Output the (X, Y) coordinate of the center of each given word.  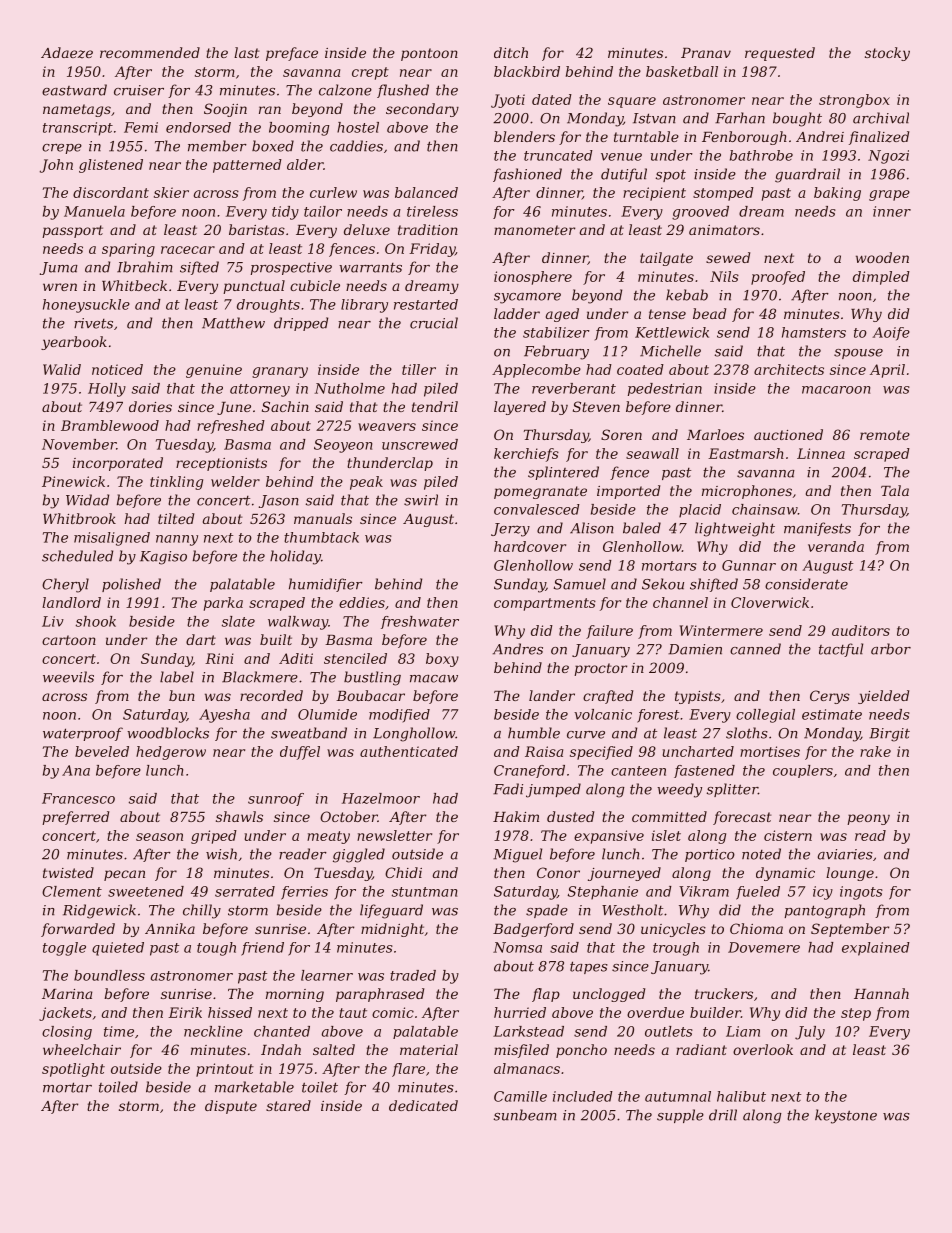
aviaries (845, 854)
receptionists (221, 464)
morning (295, 995)
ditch (511, 52)
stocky (887, 54)
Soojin (225, 110)
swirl (421, 500)
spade (547, 911)
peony (868, 819)
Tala (895, 490)
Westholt (632, 910)
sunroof (276, 799)
